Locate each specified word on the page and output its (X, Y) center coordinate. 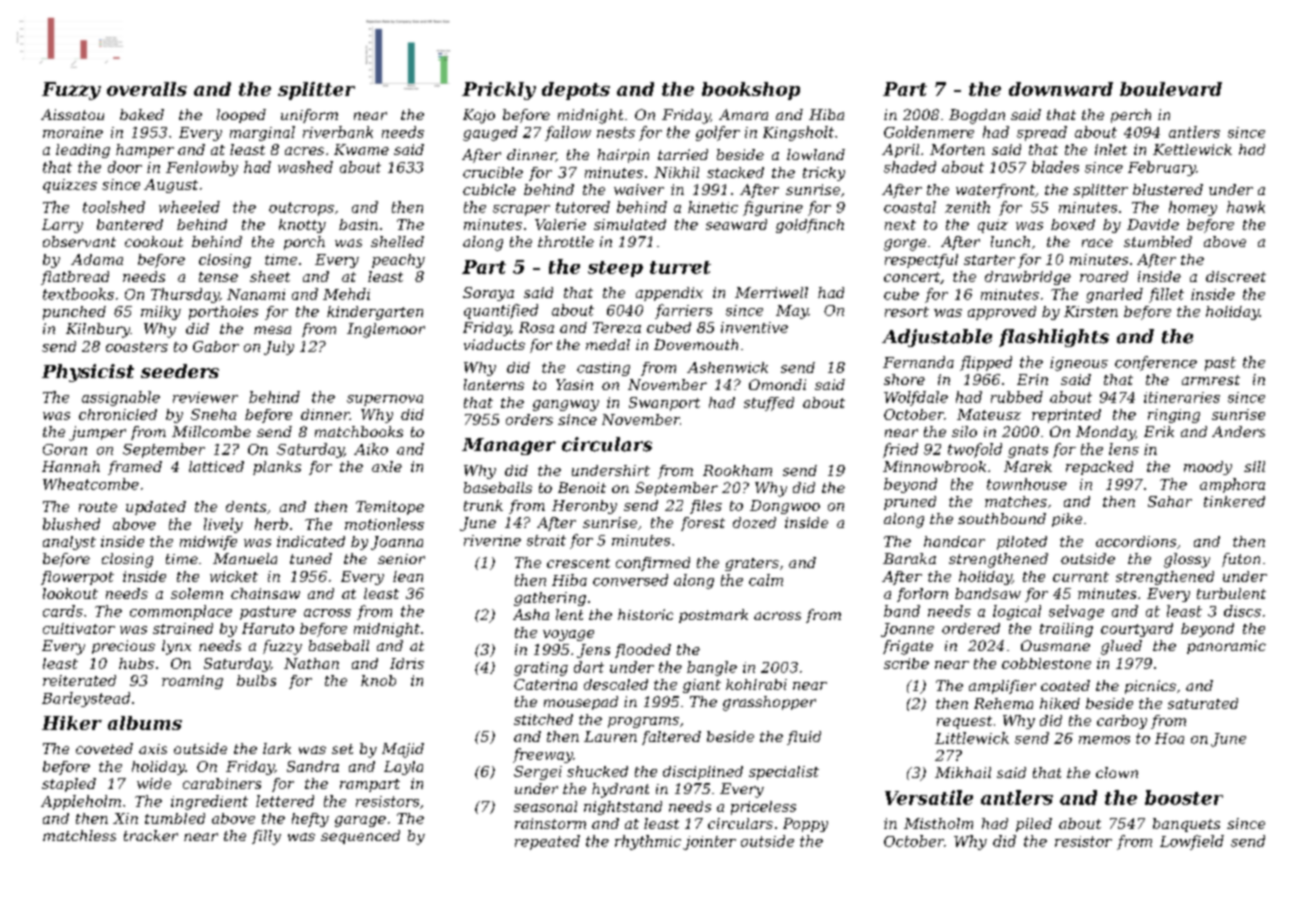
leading (83, 151)
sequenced (360, 837)
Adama (97, 259)
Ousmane (1055, 645)
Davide (1153, 224)
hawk (1246, 207)
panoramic (1226, 647)
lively (223, 525)
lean (408, 576)
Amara (743, 114)
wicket (234, 576)
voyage (568, 635)
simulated (630, 224)
